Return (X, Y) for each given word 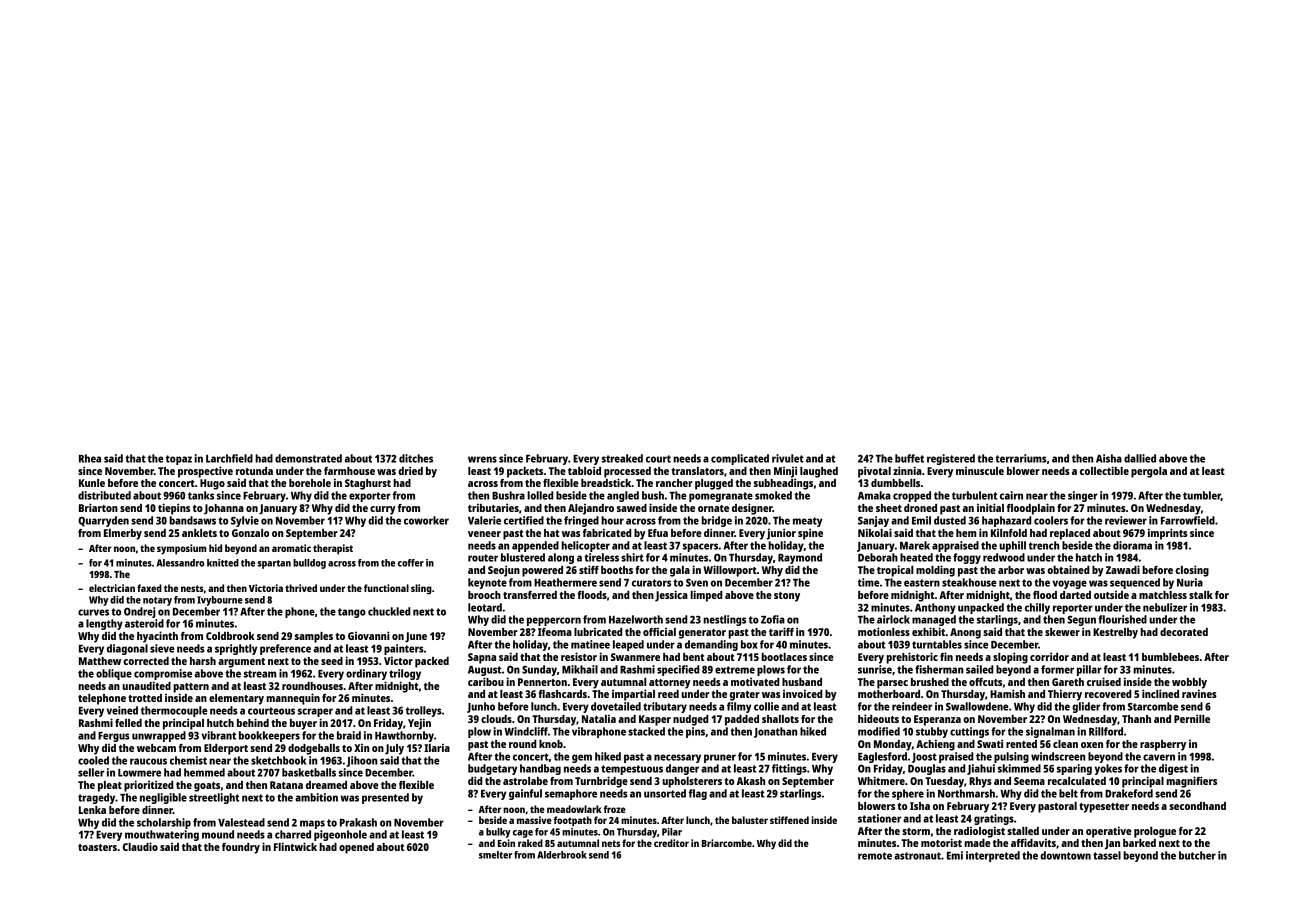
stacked (646, 731)
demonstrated (308, 458)
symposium (181, 549)
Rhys (980, 782)
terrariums (1021, 458)
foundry (241, 848)
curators (651, 583)
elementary (236, 699)
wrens (482, 459)
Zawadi (1123, 569)
